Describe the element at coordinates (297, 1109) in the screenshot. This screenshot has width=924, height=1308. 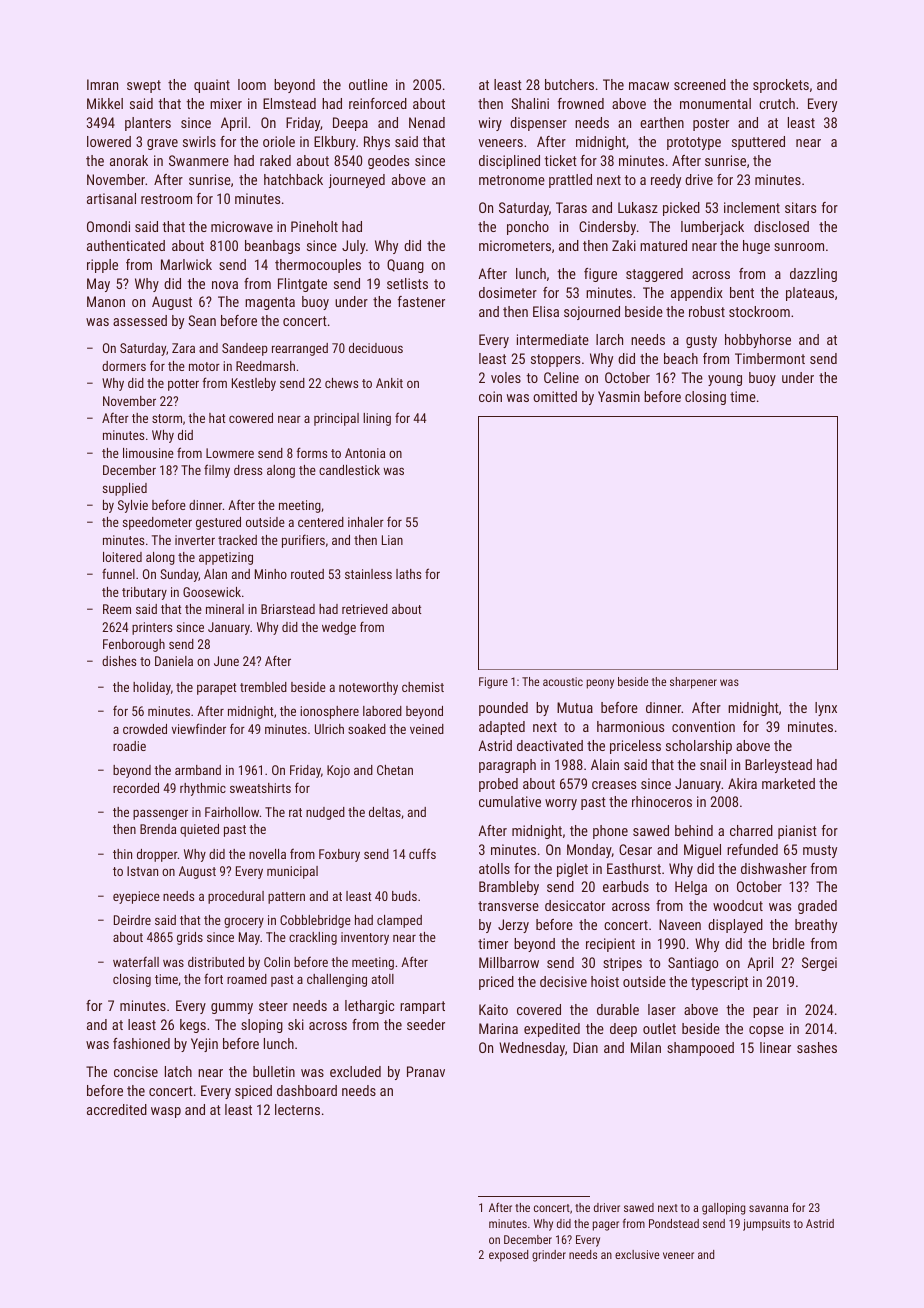
I see `lecterns` at that location.
